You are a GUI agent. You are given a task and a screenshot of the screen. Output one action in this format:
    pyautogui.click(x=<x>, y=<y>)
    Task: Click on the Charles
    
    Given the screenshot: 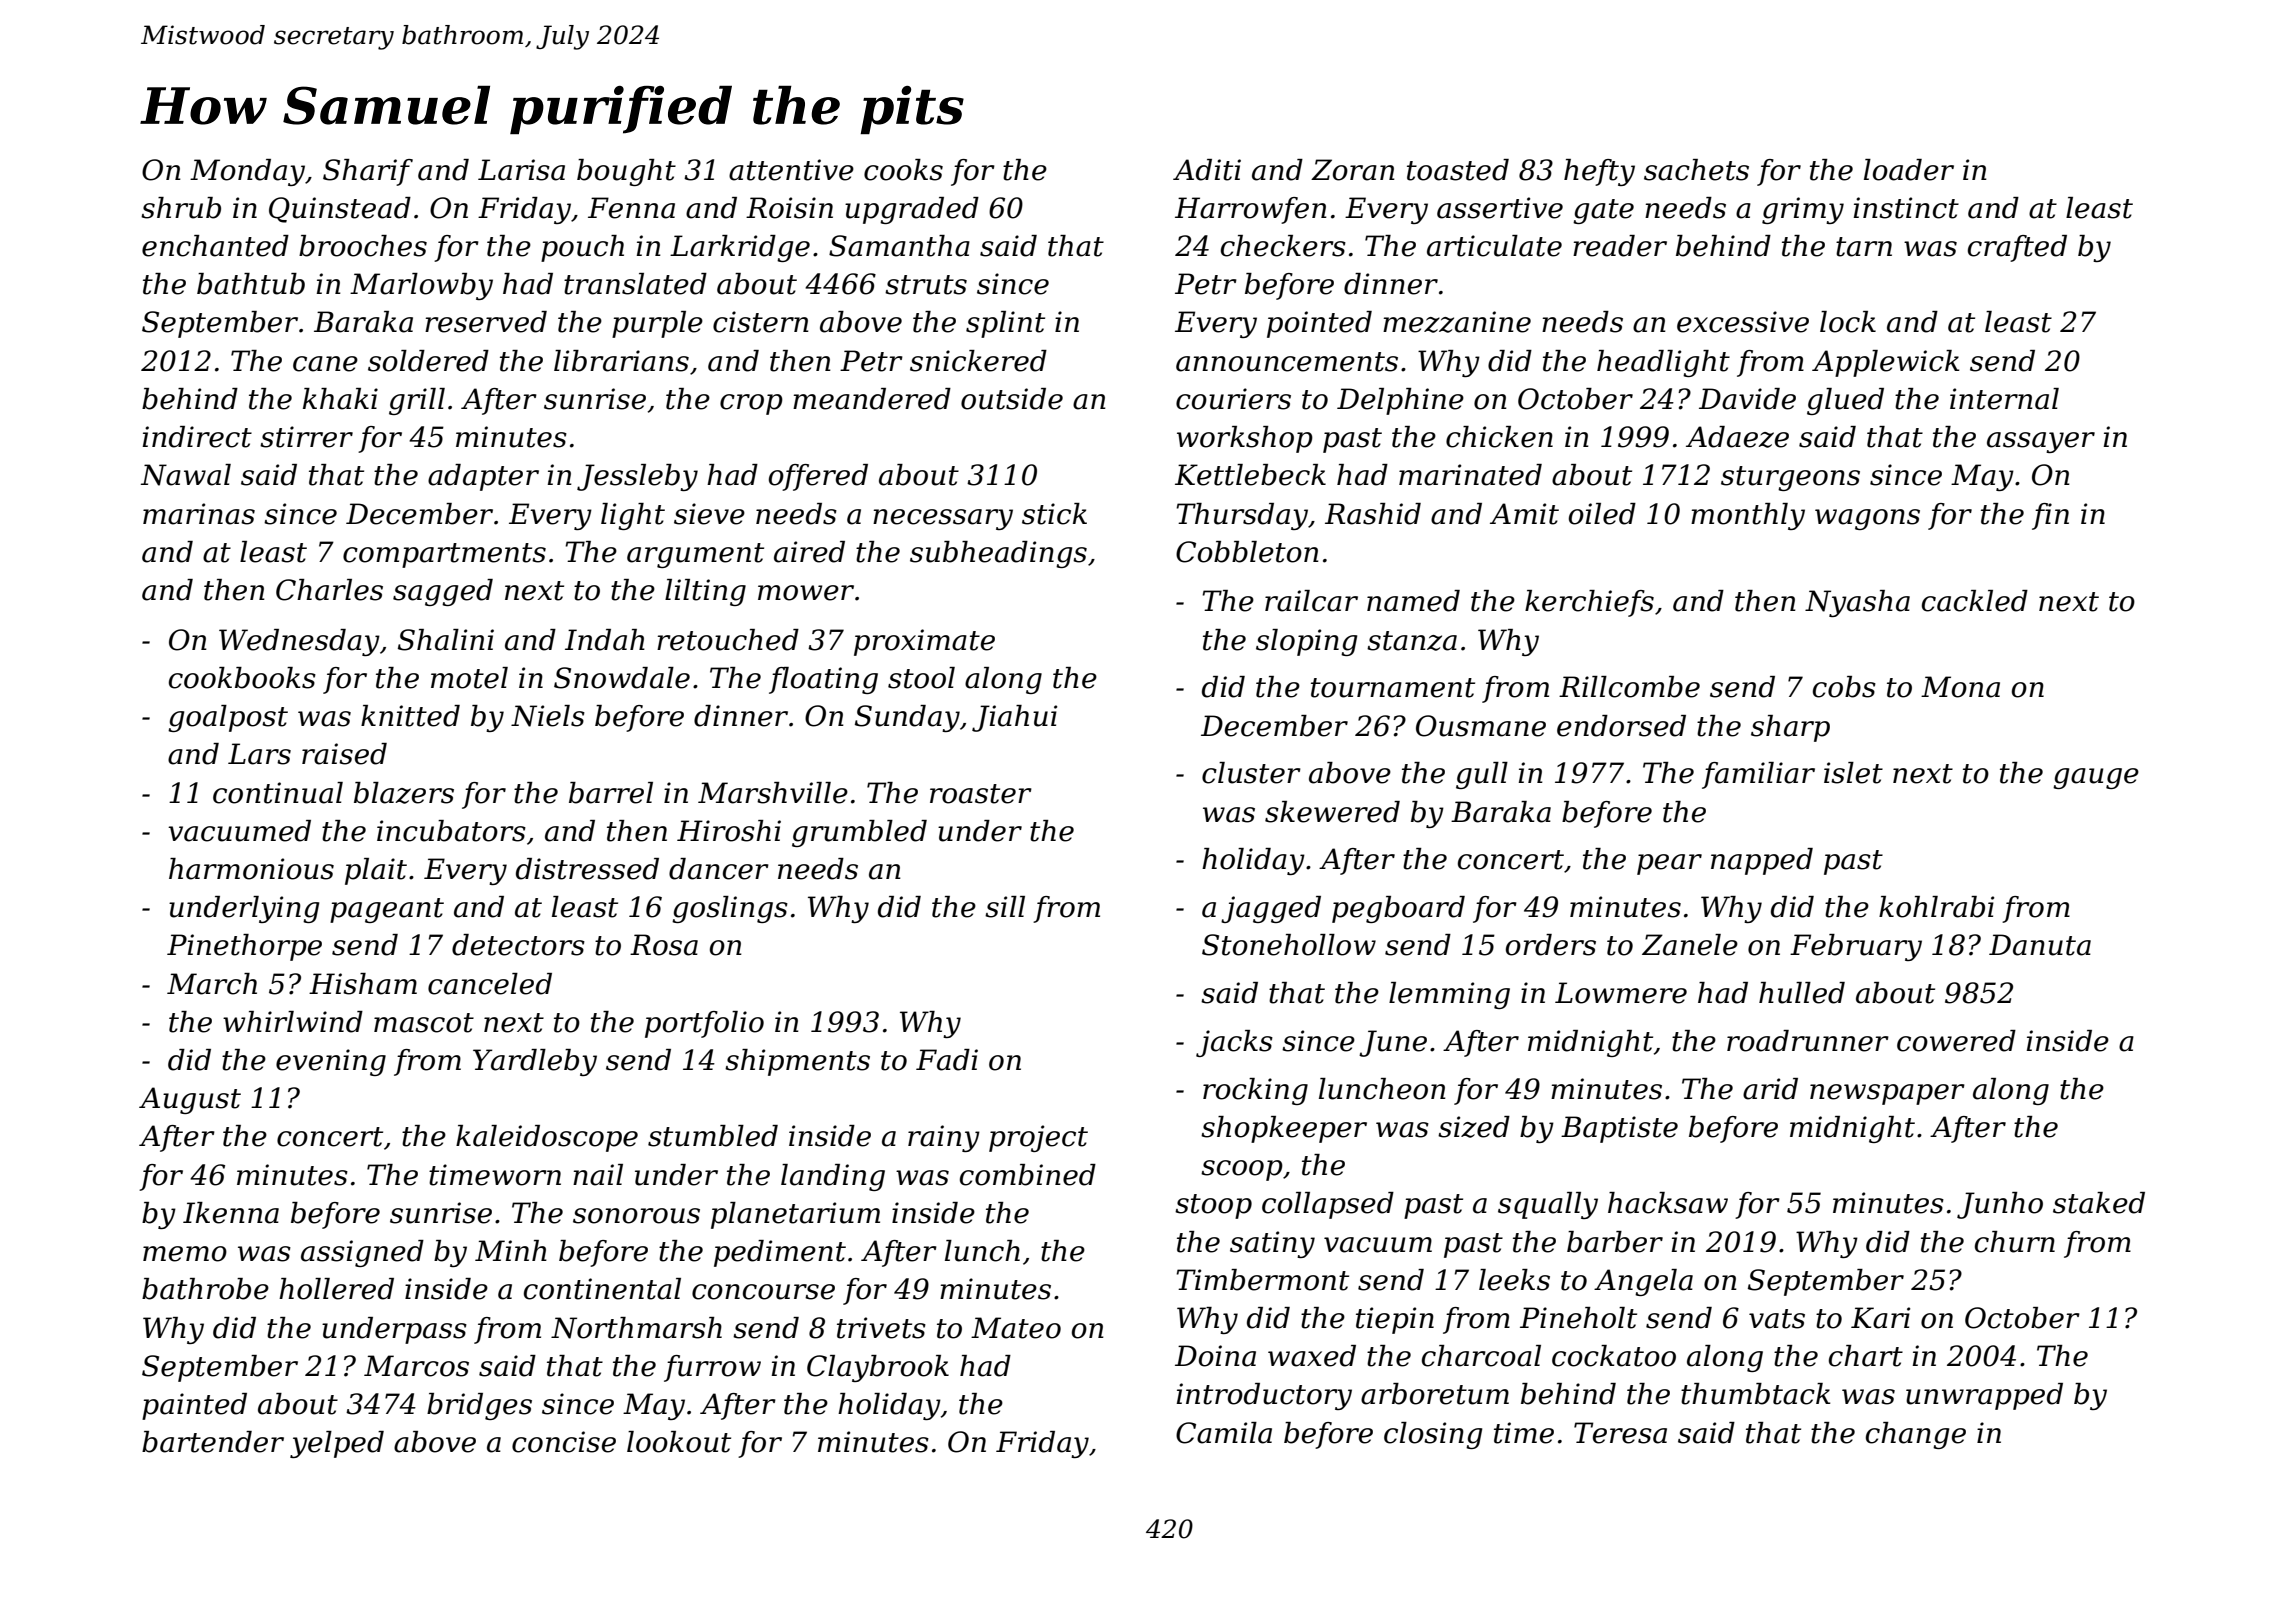 What is the action you would take?
    pyautogui.click(x=329, y=590)
